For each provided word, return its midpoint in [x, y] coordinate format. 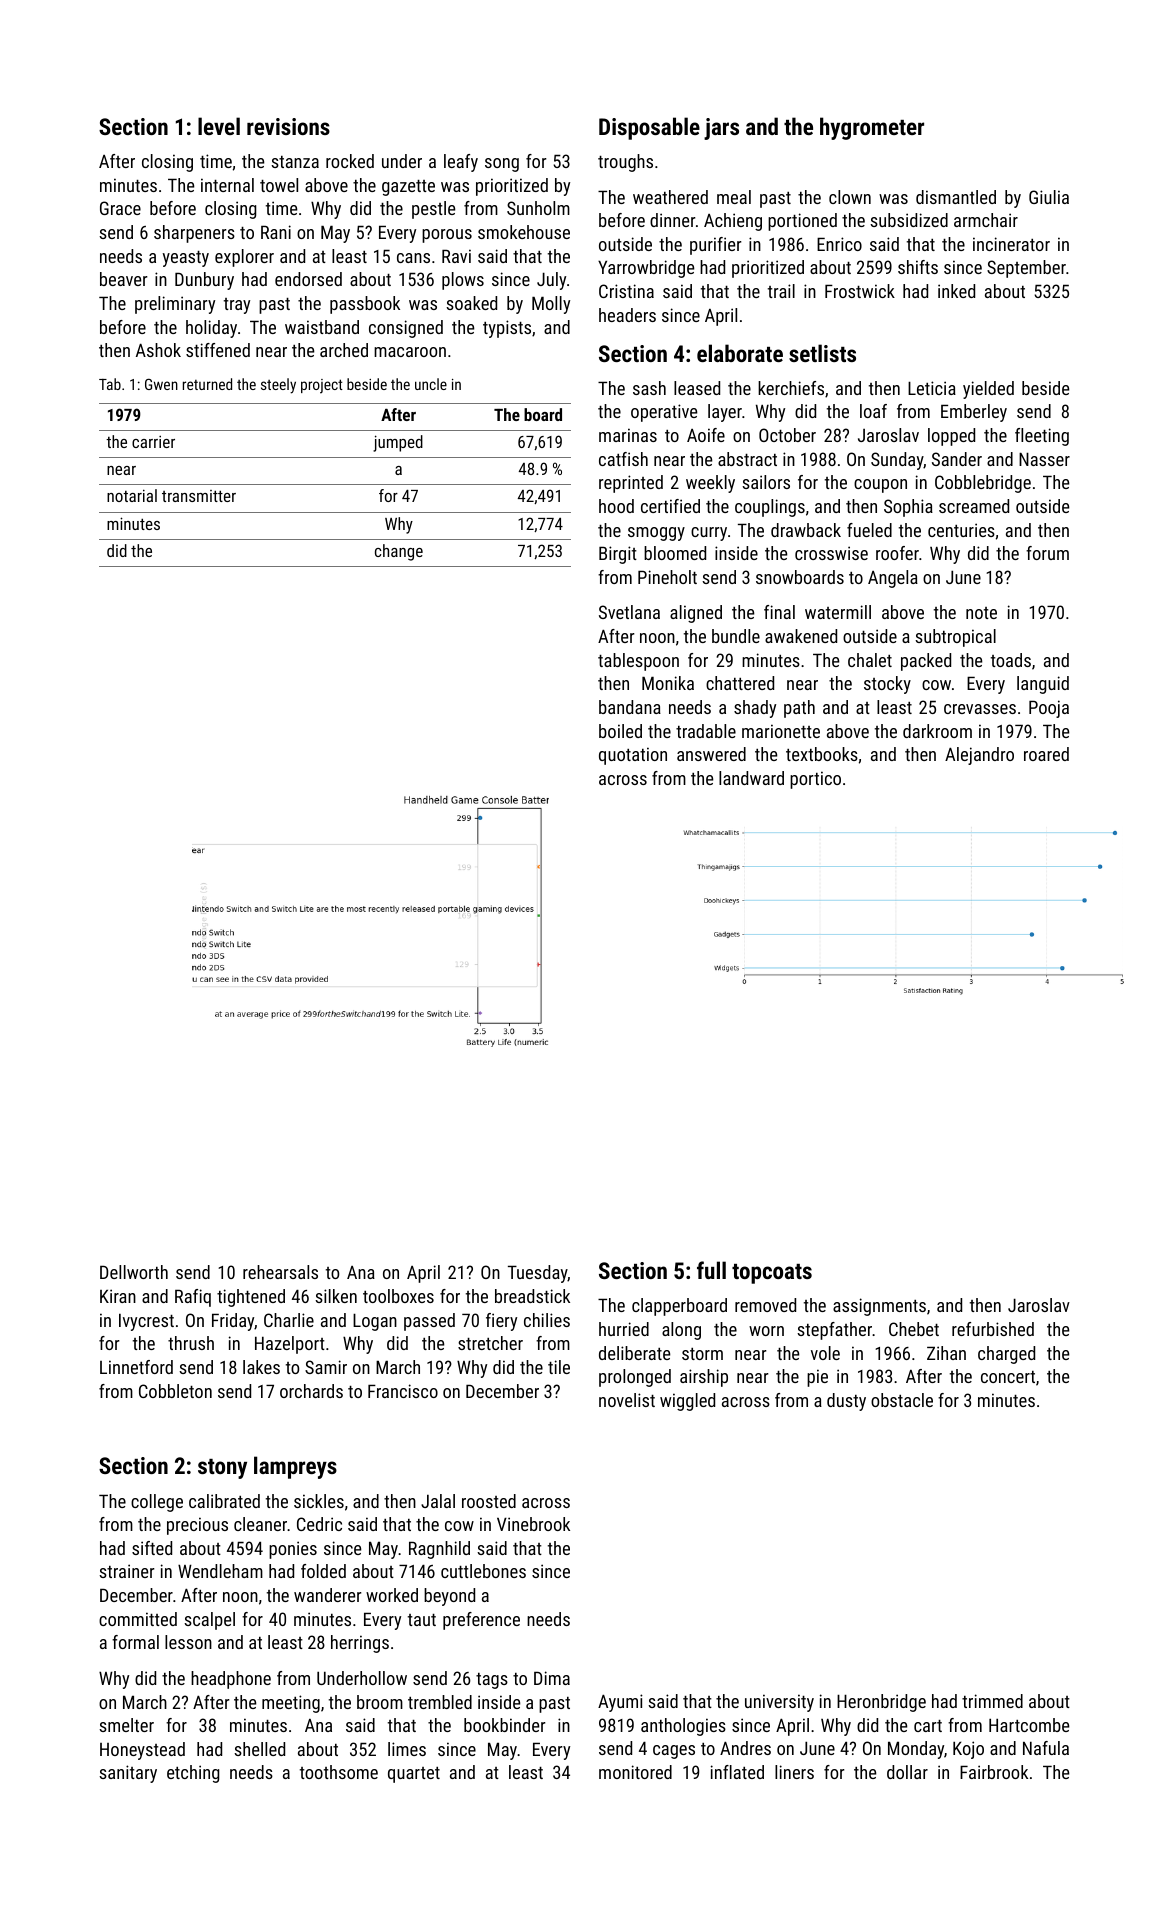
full [711, 1270]
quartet [414, 1775]
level [219, 126]
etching [193, 1774]
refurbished [993, 1329]
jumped [398, 443]
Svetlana [629, 612]
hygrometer [872, 128]
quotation [633, 756]
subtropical [955, 638]
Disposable [649, 128]
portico [815, 780]
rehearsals [280, 1272]
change [399, 552]
